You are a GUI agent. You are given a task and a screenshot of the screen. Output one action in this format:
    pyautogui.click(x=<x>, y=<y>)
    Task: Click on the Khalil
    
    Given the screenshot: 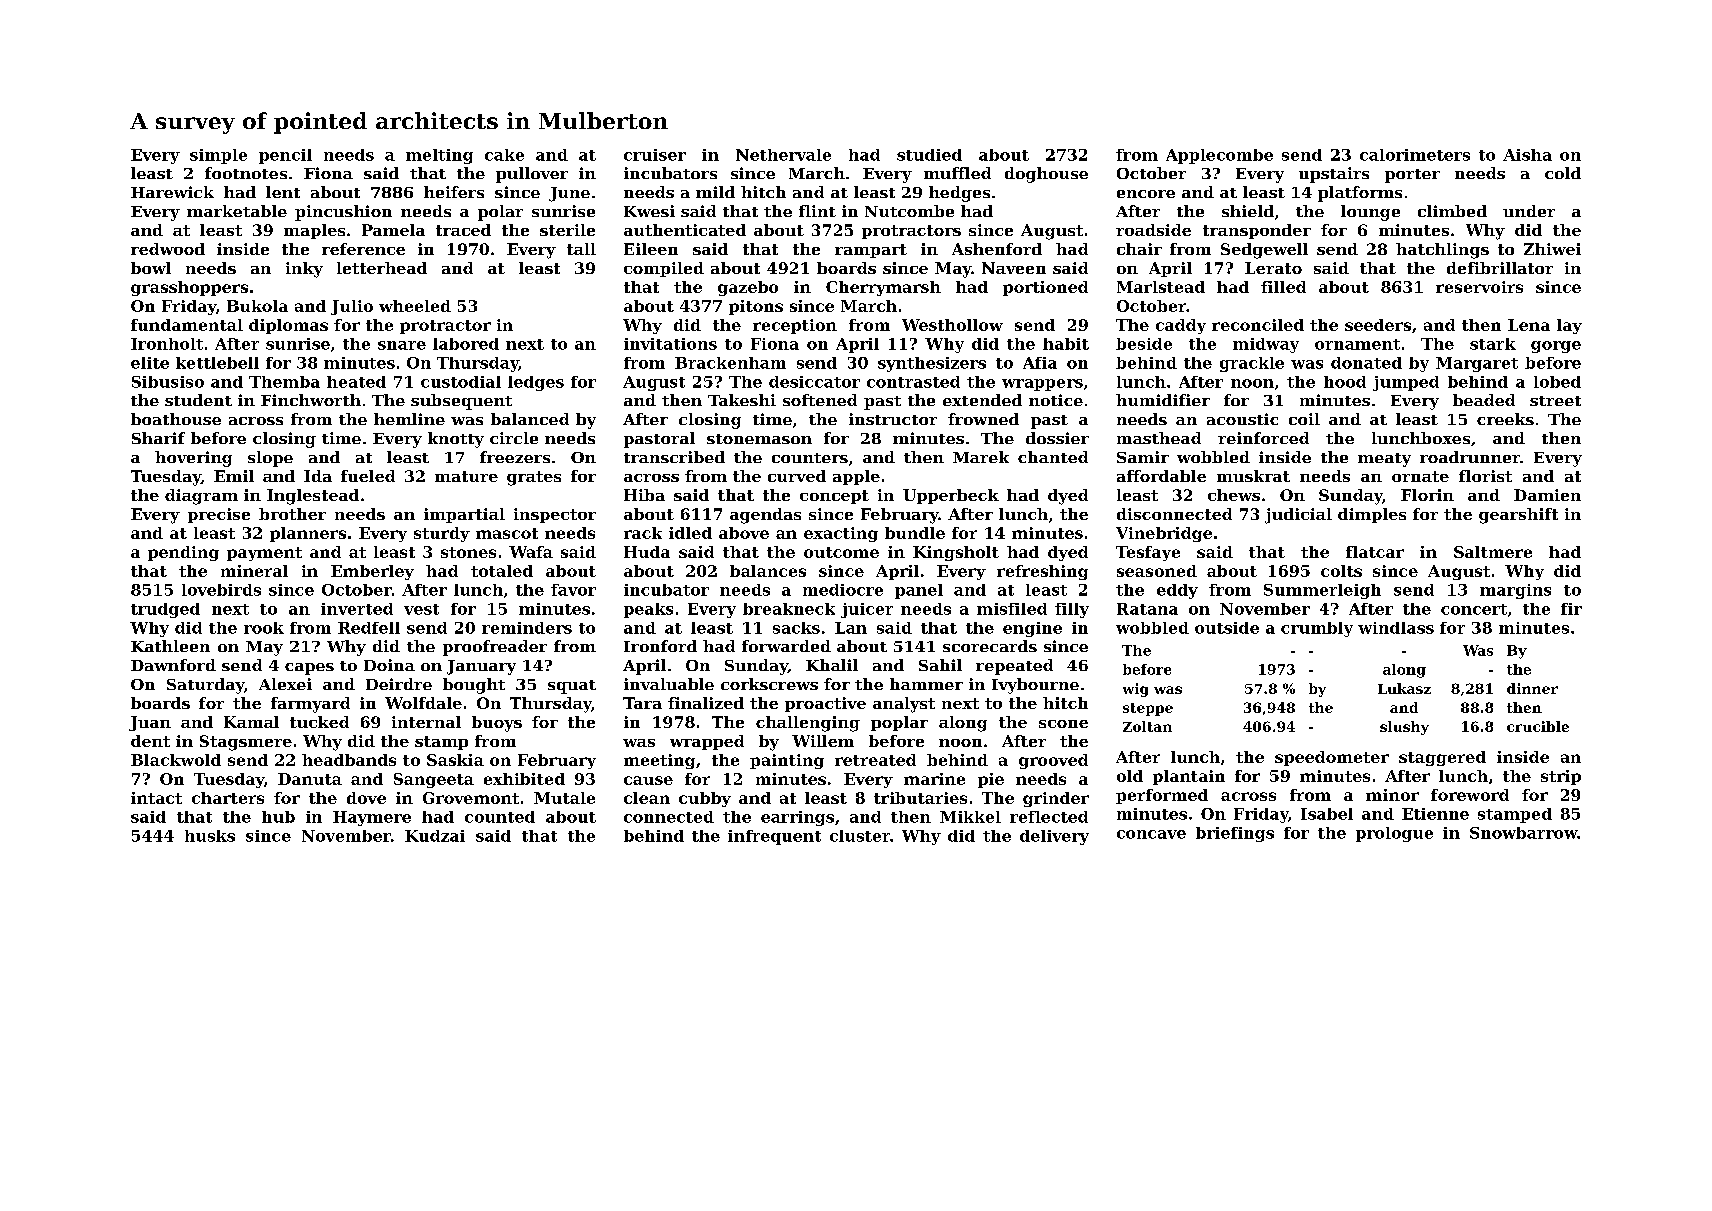 What is the action you would take?
    pyautogui.click(x=832, y=665)
